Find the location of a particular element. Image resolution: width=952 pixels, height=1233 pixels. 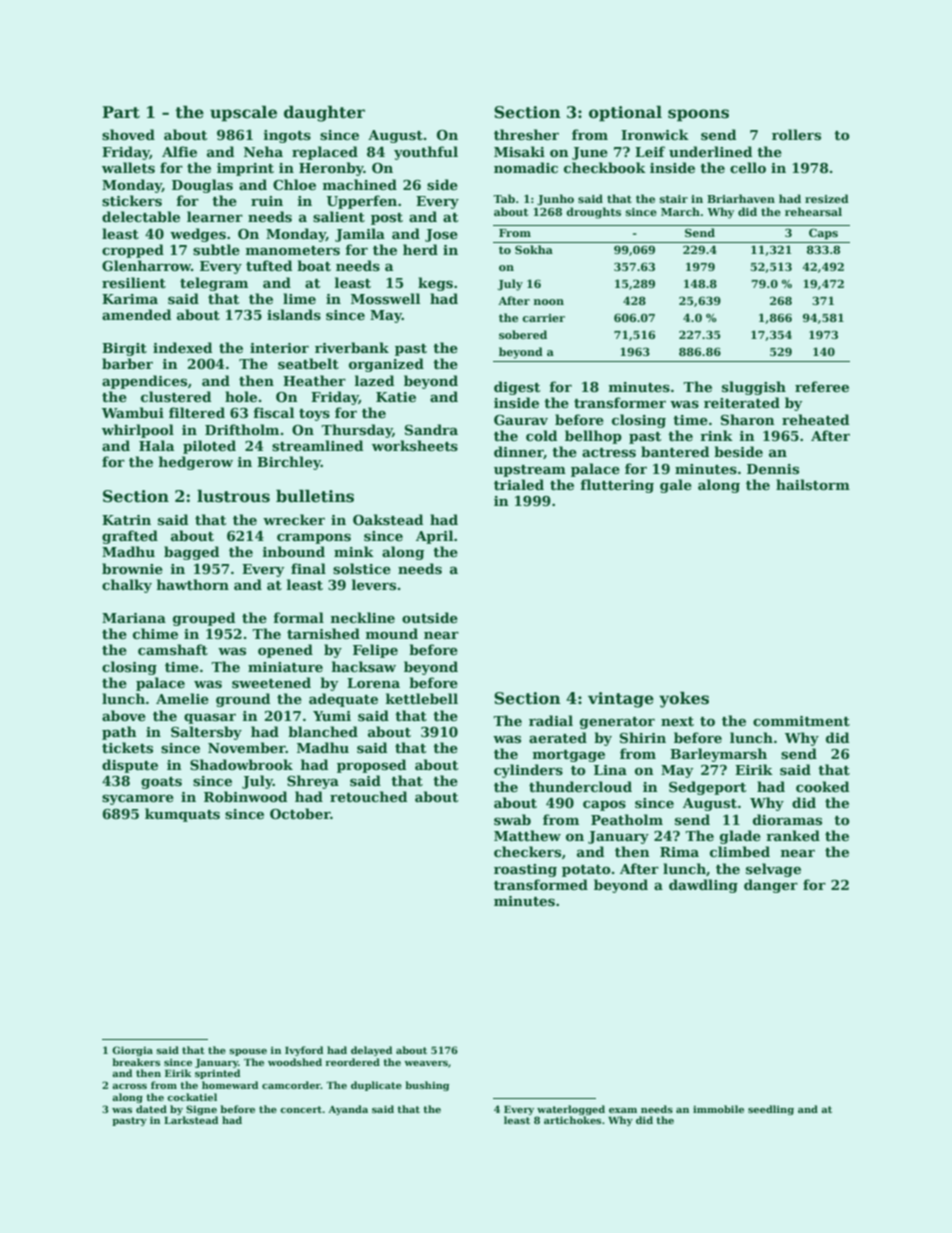

duplicate is located at coordinates (376, 1086).
